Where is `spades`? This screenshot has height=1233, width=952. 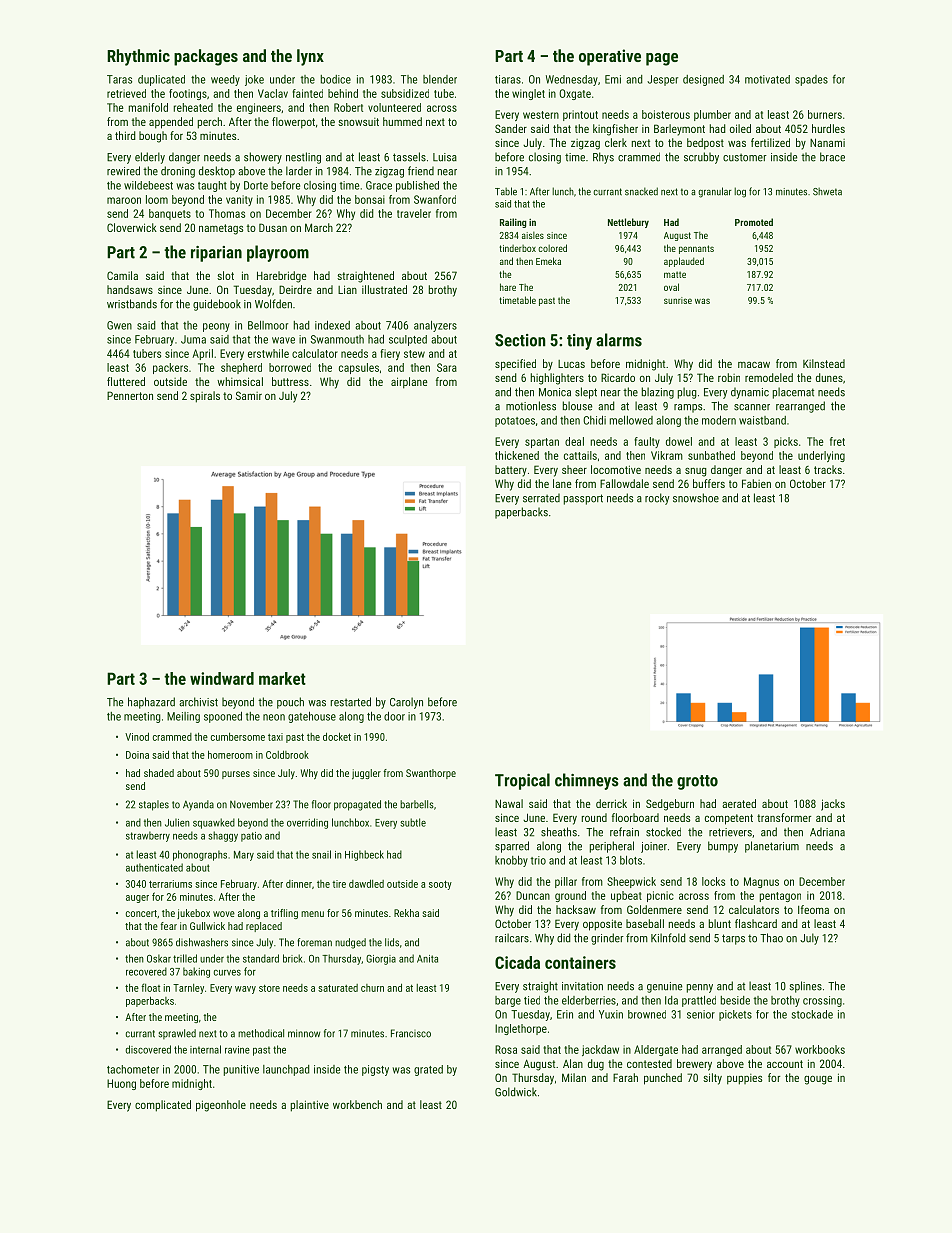
spades is located at coordinates (811, 80).
